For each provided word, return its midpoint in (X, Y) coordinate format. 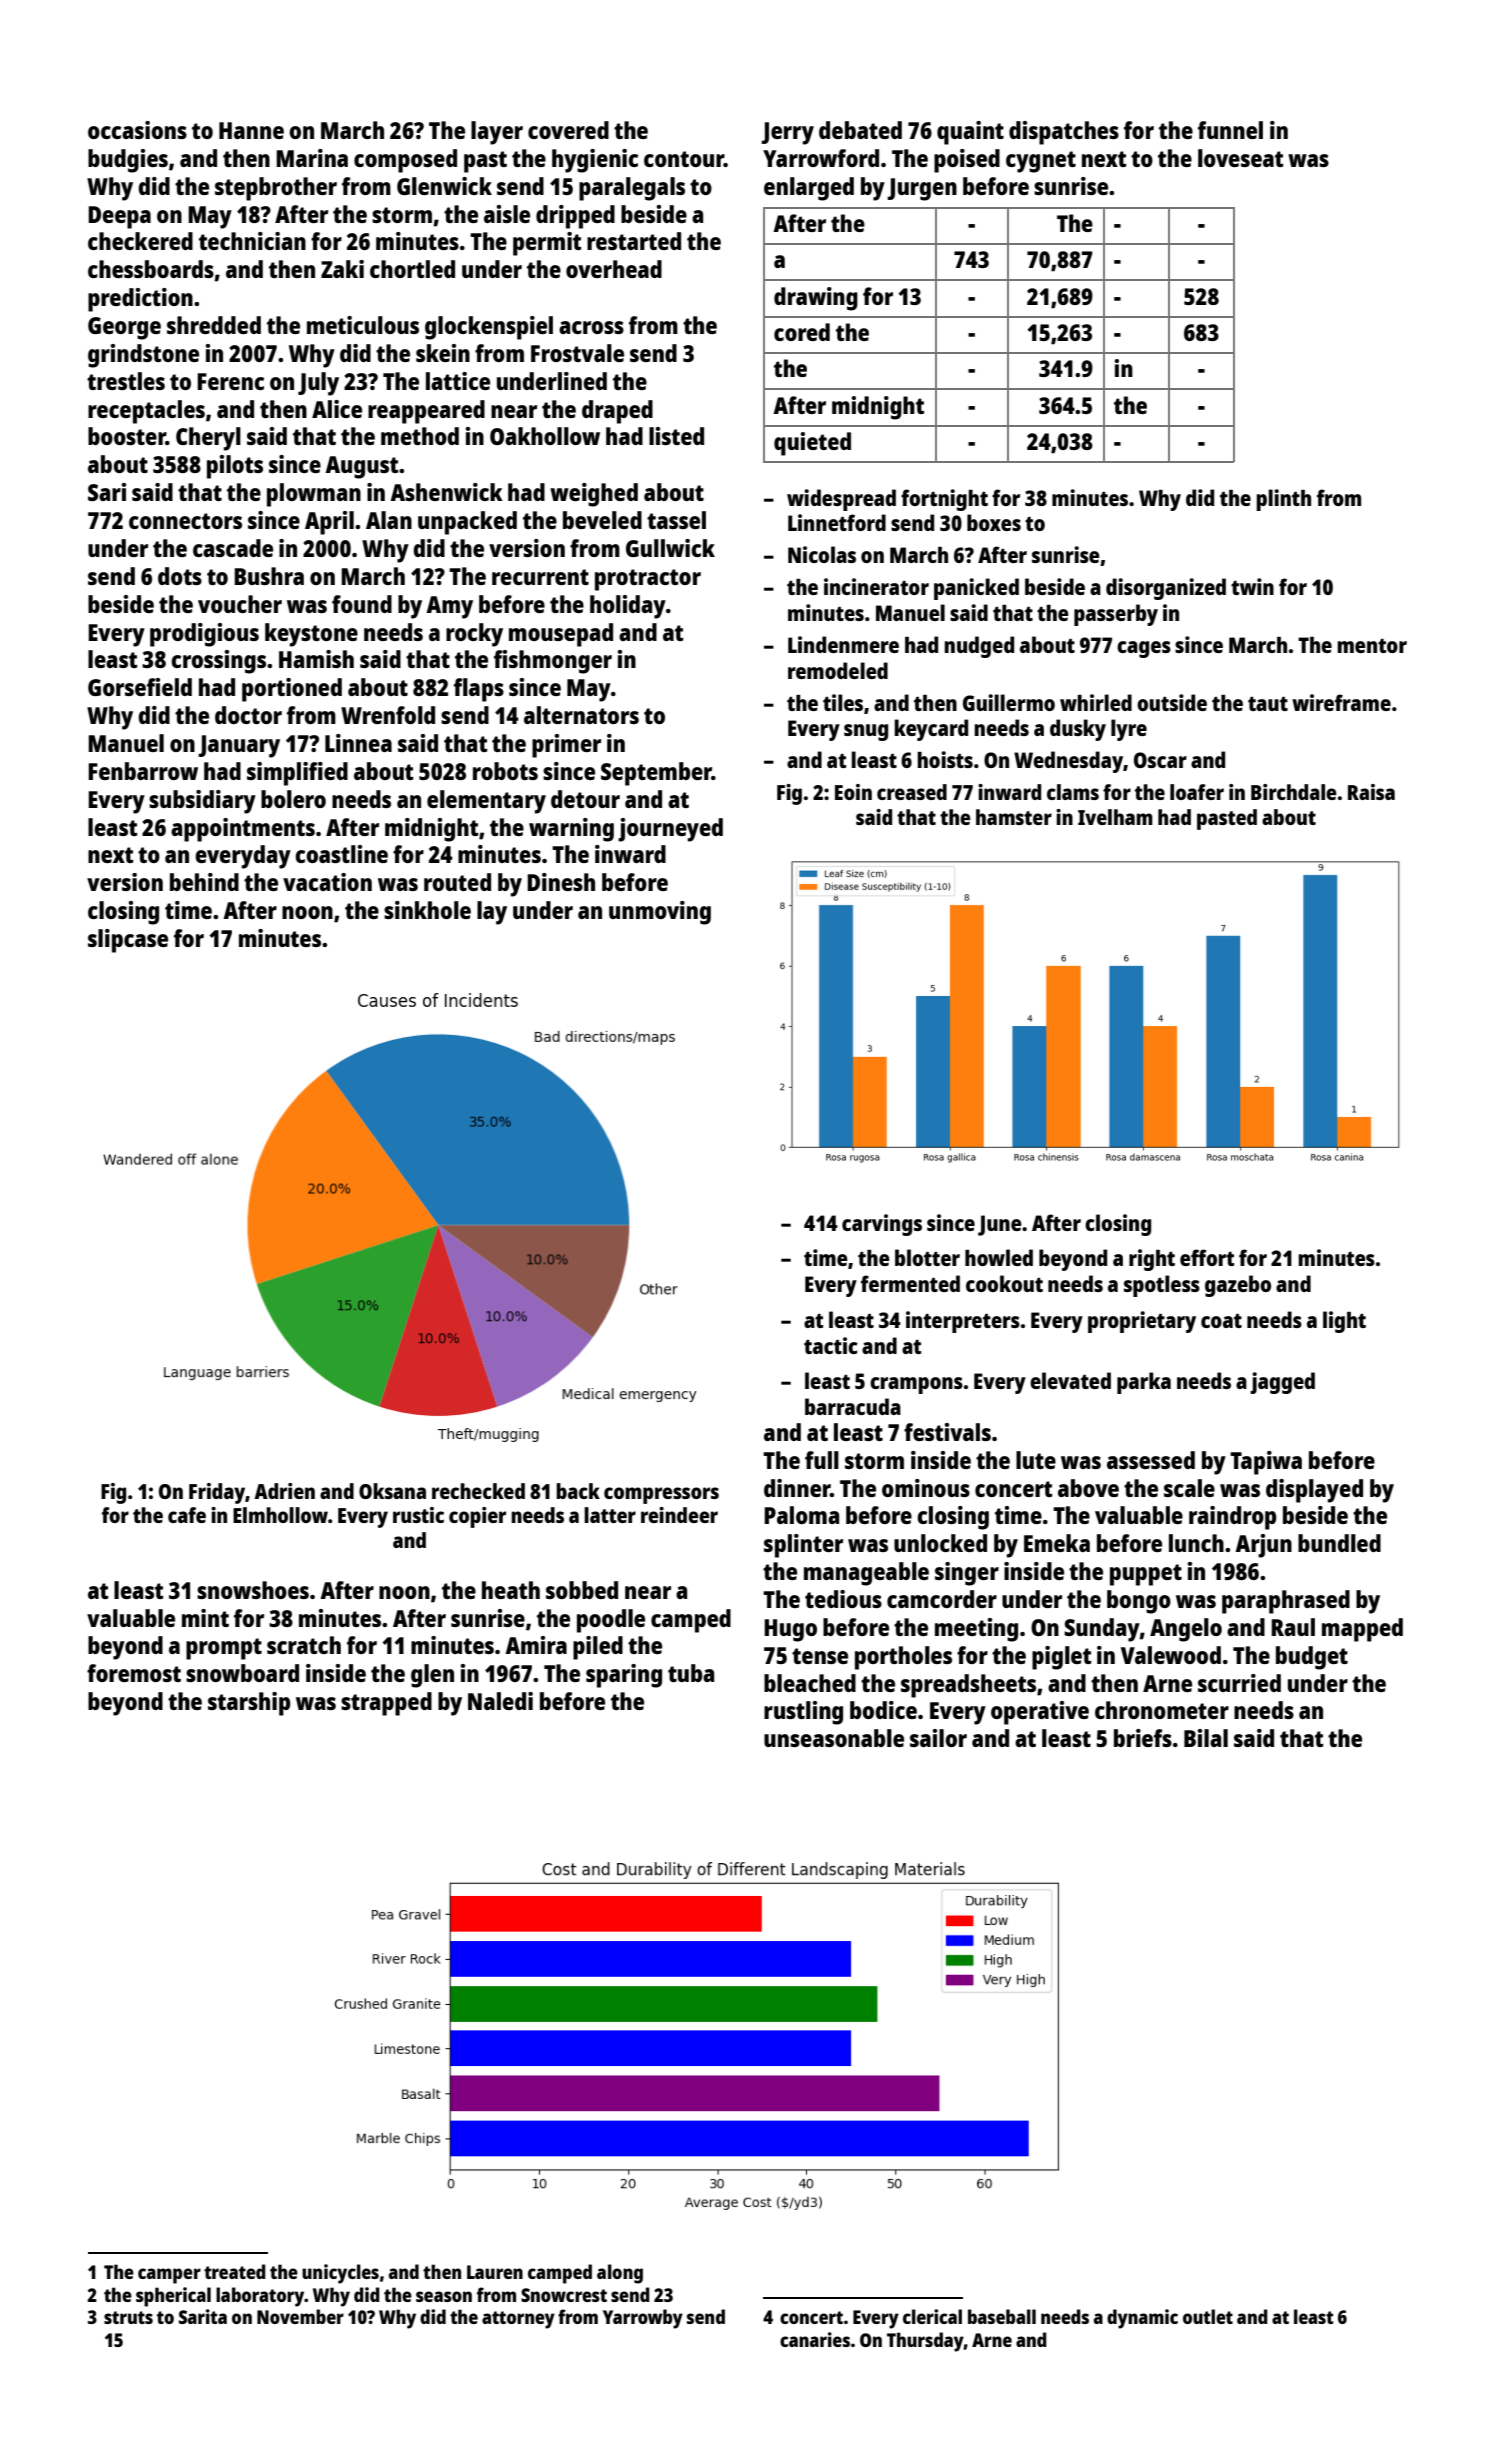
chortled (412, 269)
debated (860, 130)
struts (128, 2317)
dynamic (1142, 2319)
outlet (1208, 2316)
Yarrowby (643, 2319)
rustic (418, 1515)
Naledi (500, 1701)
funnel (1230, 130)
